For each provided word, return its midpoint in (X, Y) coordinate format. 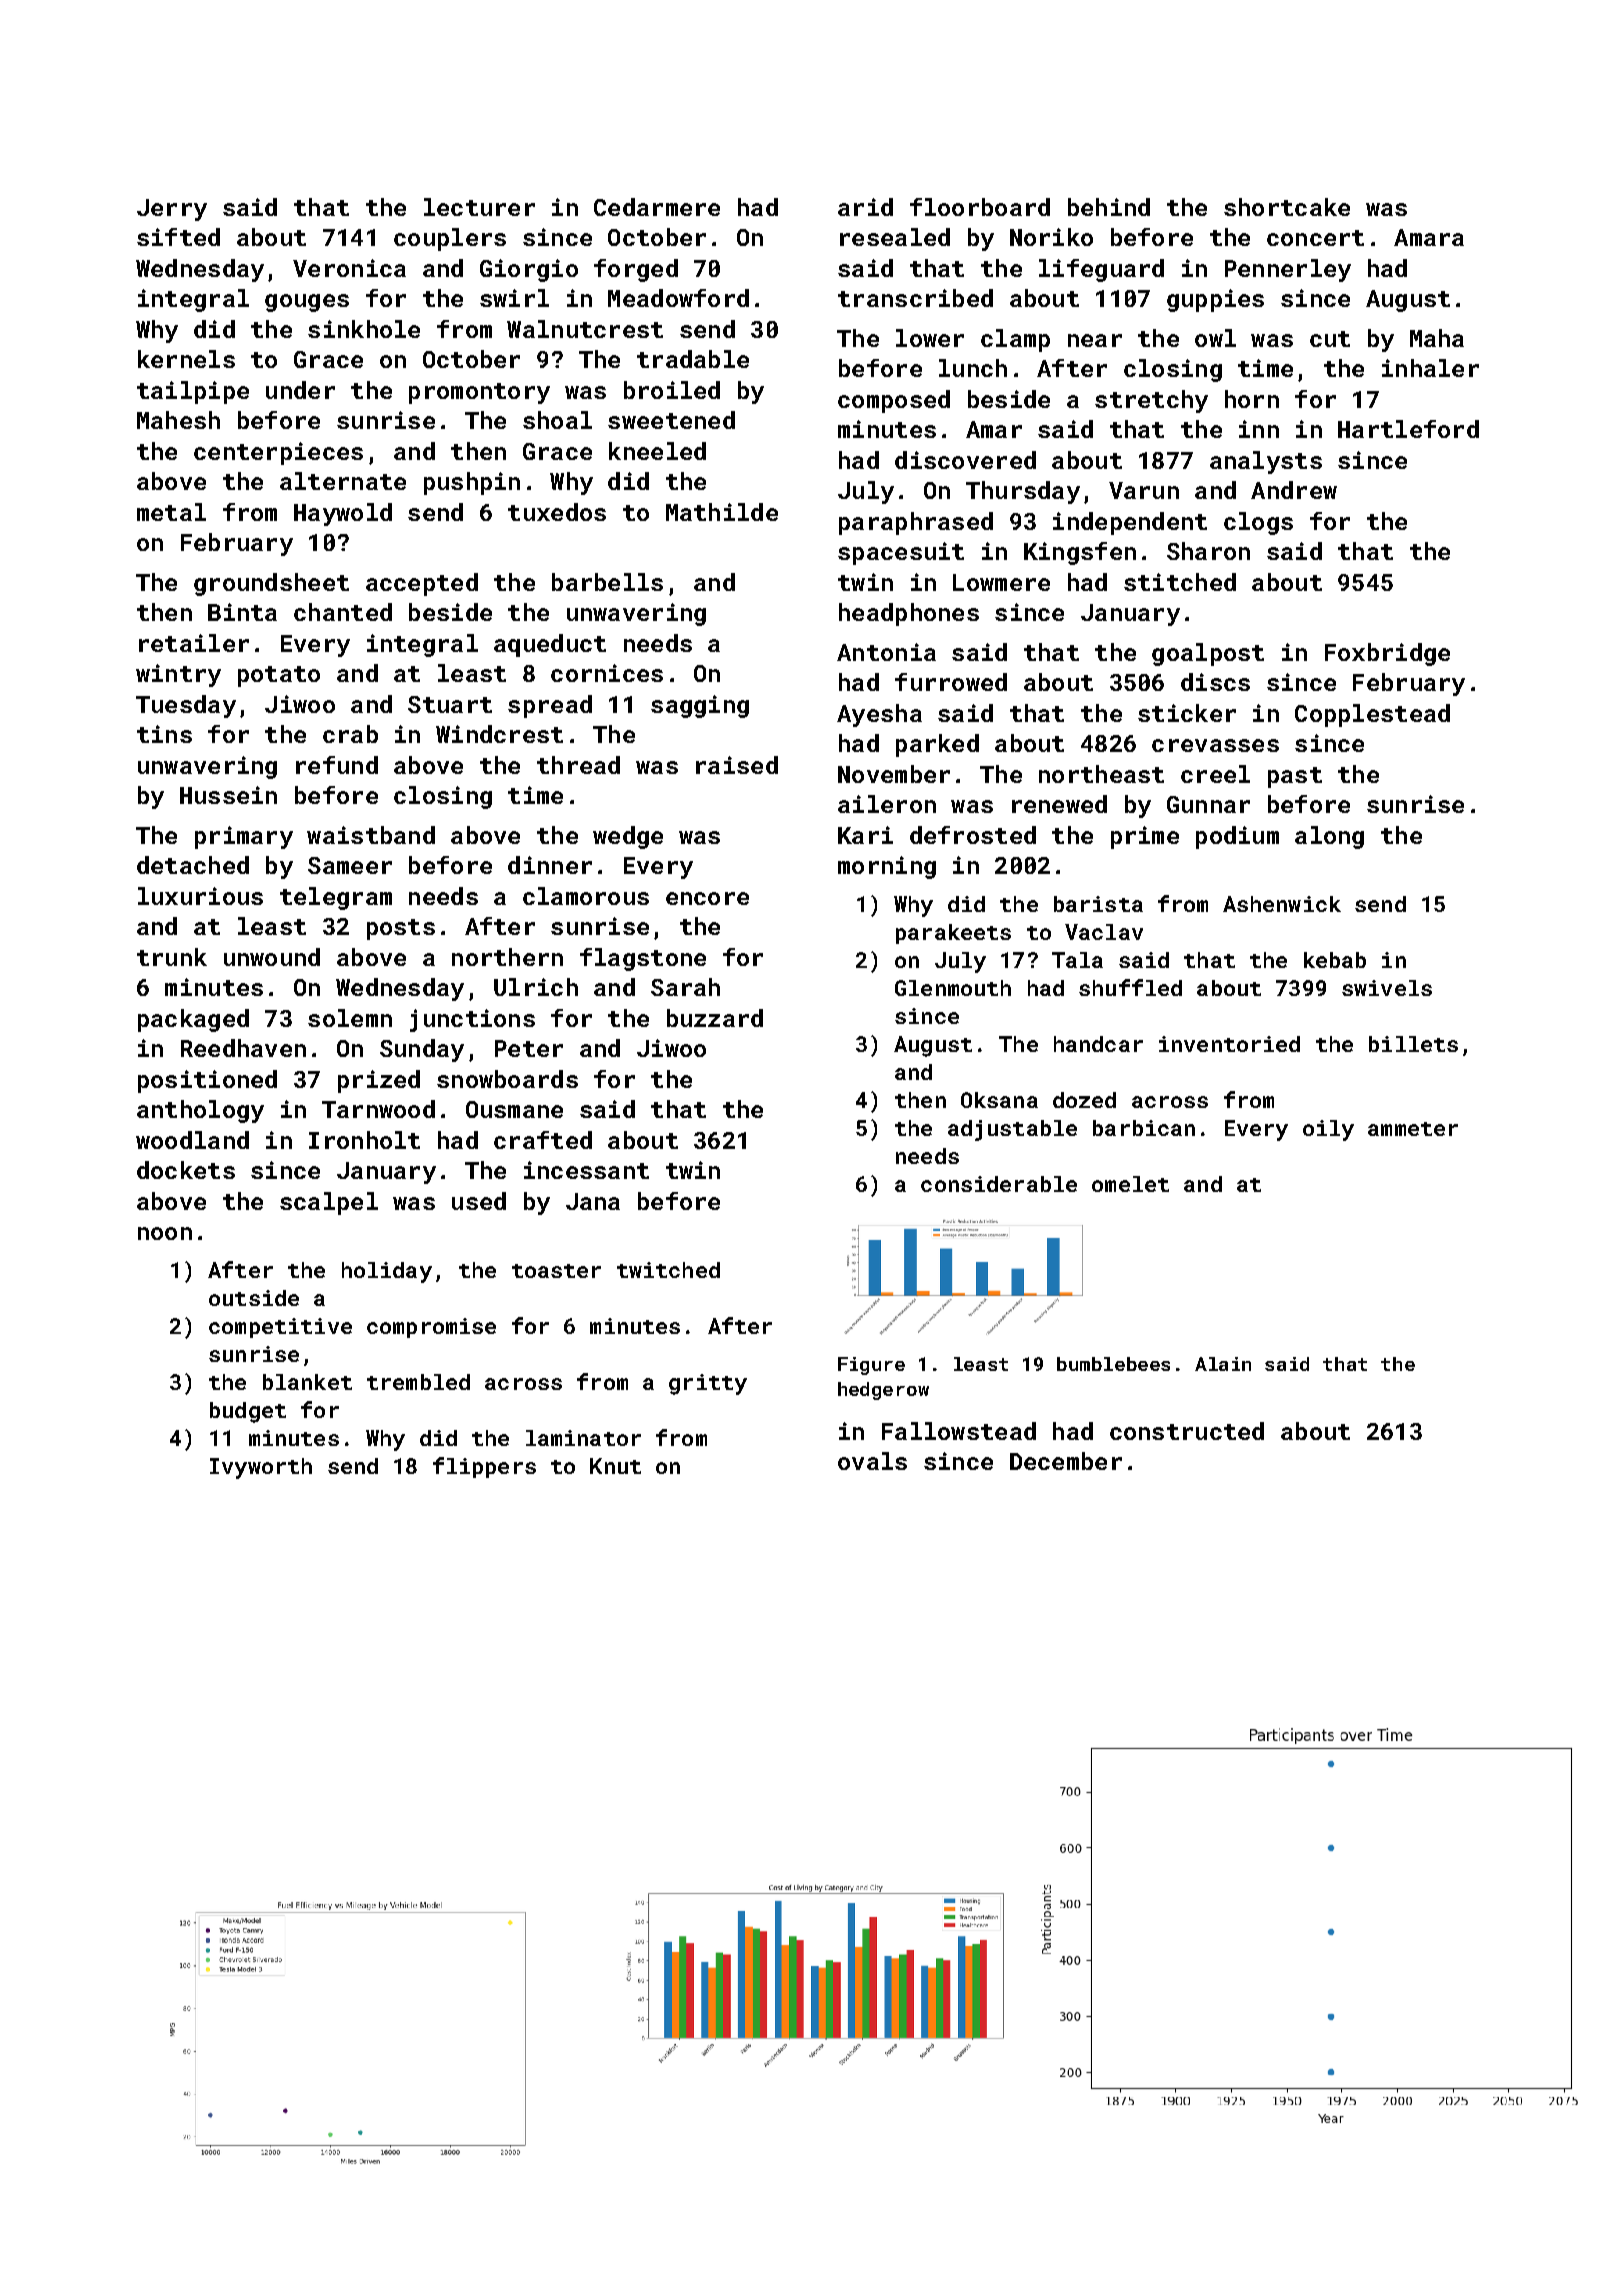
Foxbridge (1387, 654)
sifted (178, 237)
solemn (350, 1018)
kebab (1335, 960)
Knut (615, 1466)
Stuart (450, 704)
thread (578, 765)
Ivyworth (261, 1468)
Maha (1437, 338)
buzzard (715, 1018)
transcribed (915, 298)
